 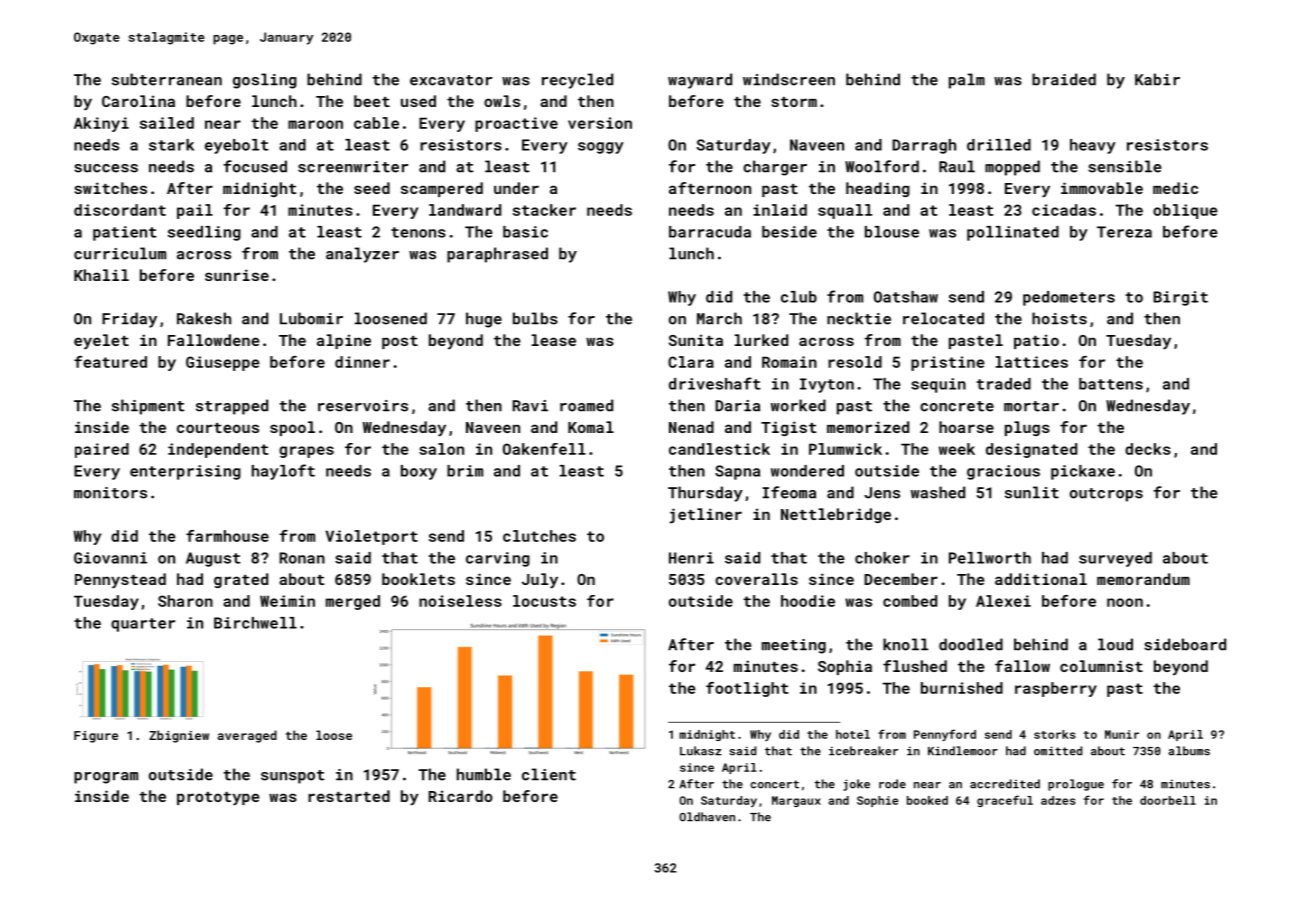 What do you see at coordinates (549, 774) in the document?
I see `client` at bounding box center [549, 774].
